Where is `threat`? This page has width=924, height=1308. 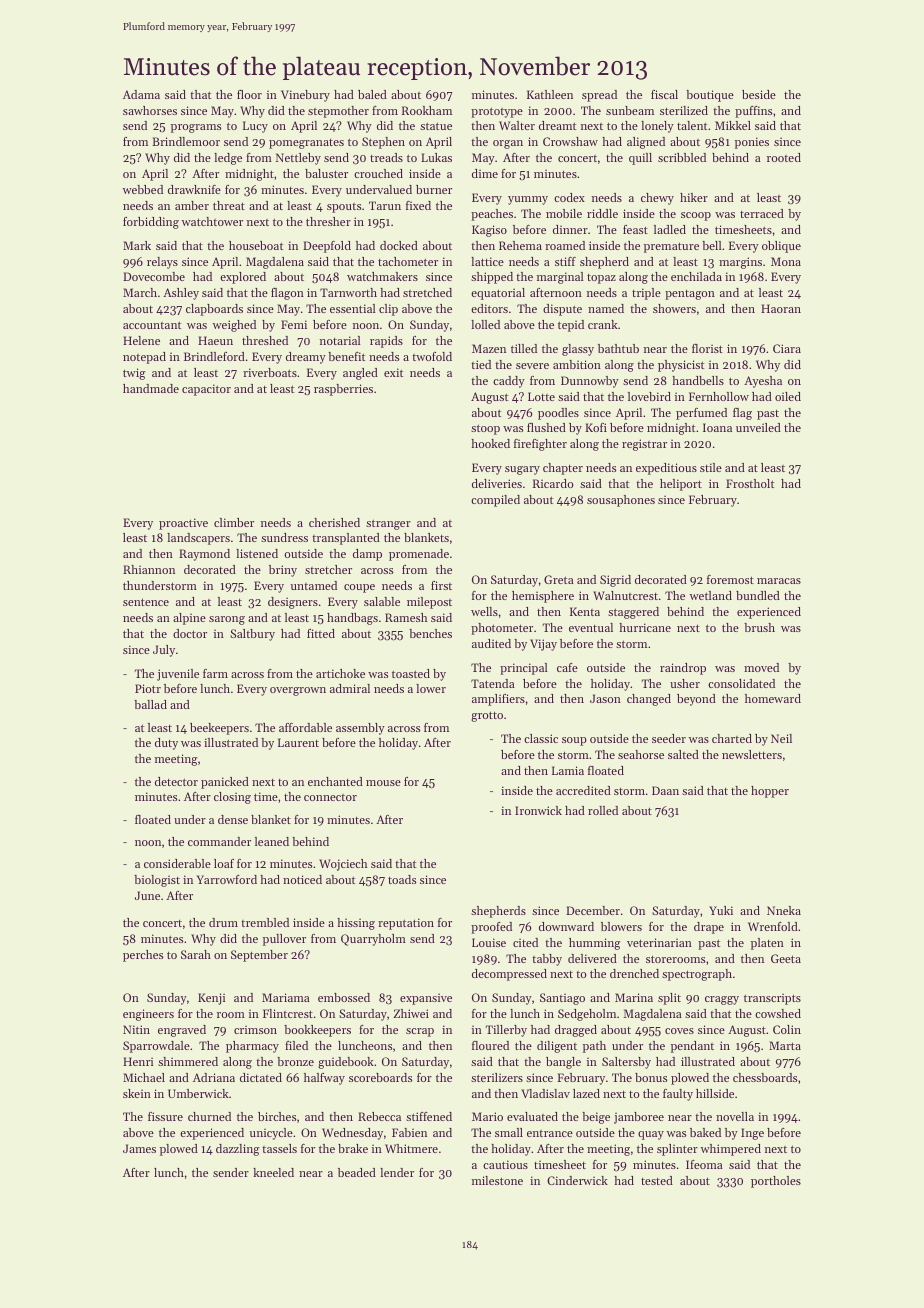
threat is located at coordinates (229, 205).
